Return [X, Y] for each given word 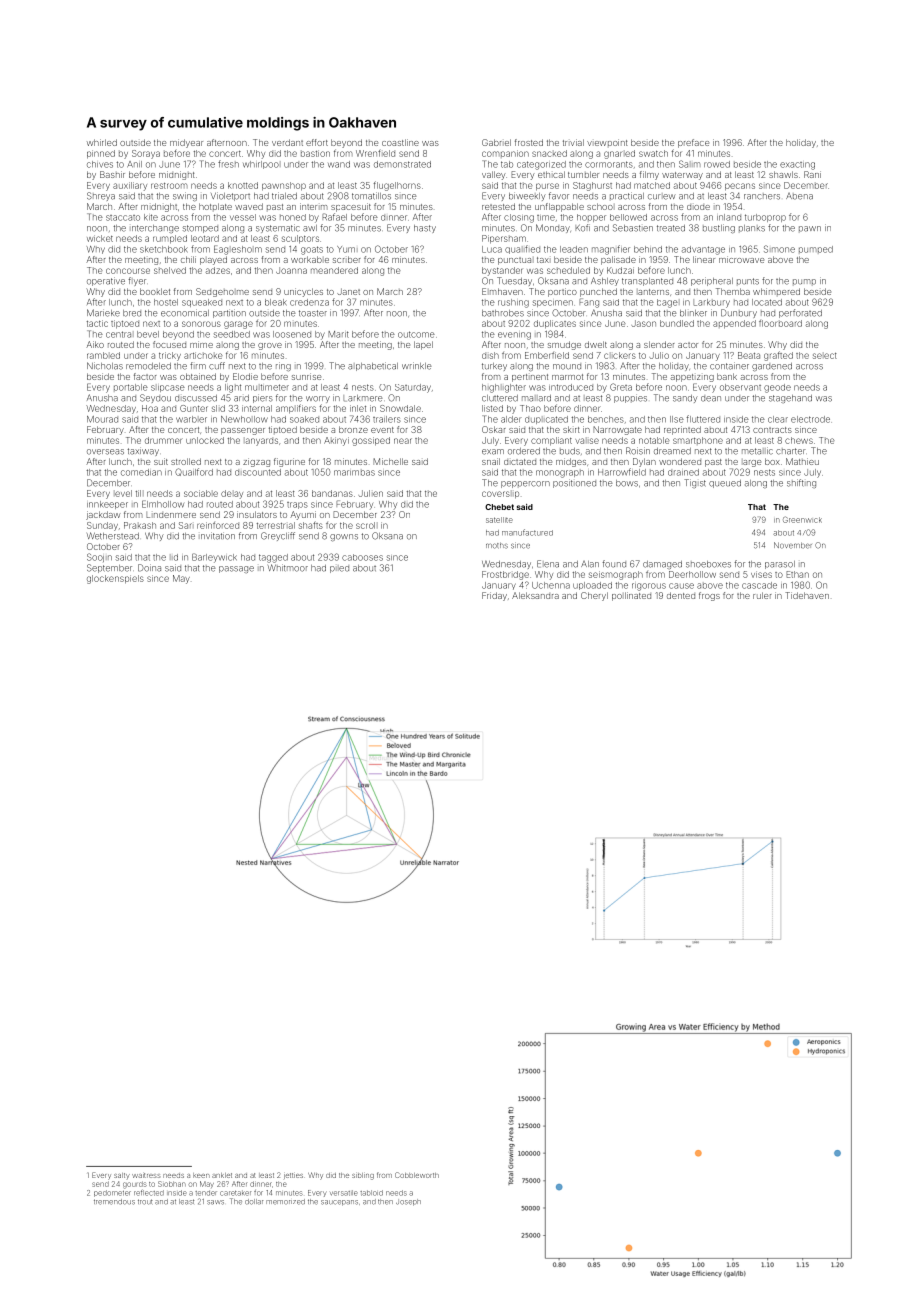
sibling [363, 1176]
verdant [287, 142]
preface [693, 143]
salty [122, 1176]
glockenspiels [115, 579]
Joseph [408, 1202]
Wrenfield [375, 153]
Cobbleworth [417, 1175]
